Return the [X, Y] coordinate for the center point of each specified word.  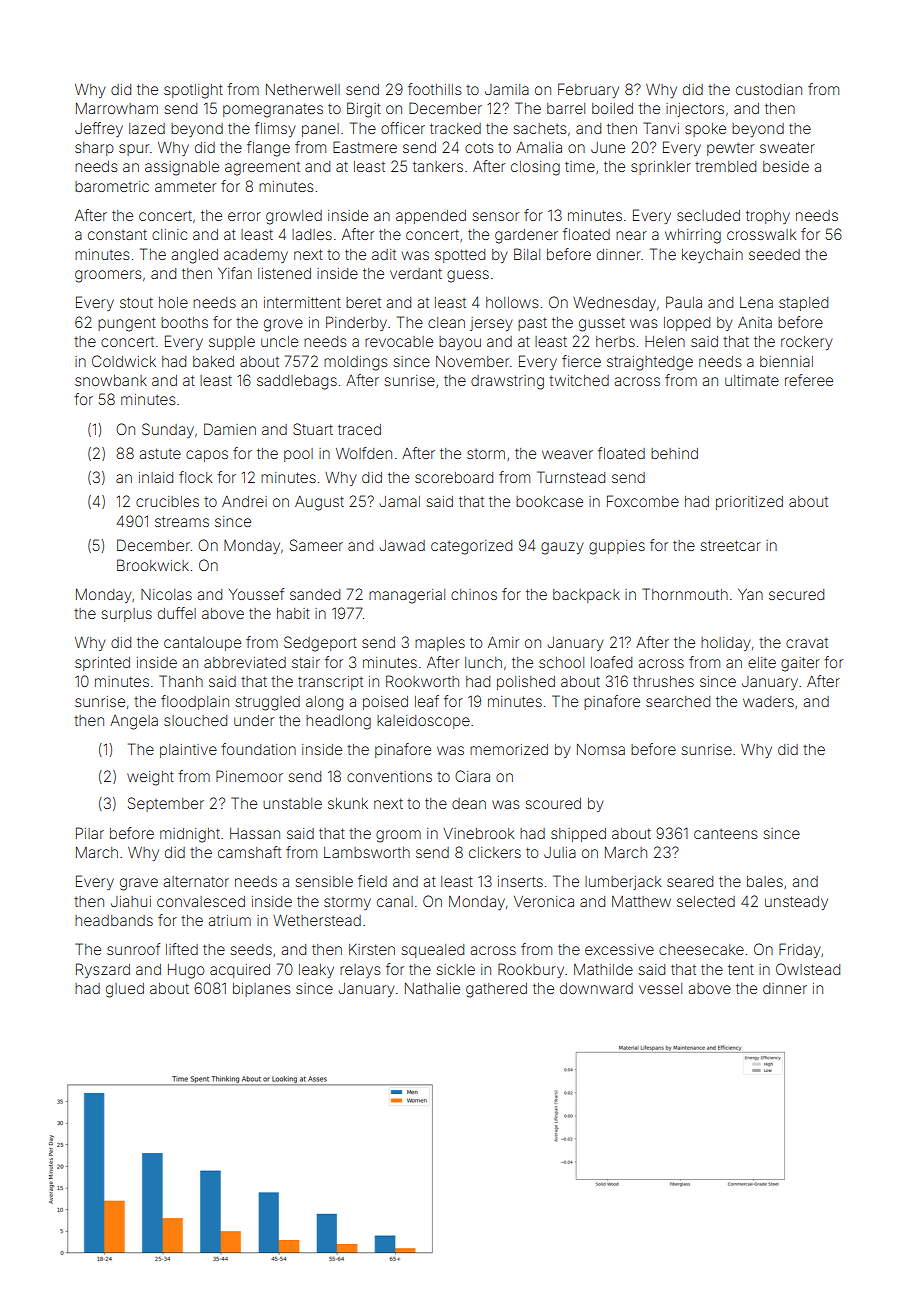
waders [768, 701]
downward [596, 988]
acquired [240, 971]
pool [298, 455]
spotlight [193, 91]
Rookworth [422, 681]
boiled [612, 108]
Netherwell [303, 89]
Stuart [313, 429]
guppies [617, 547]
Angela [134, 722]
